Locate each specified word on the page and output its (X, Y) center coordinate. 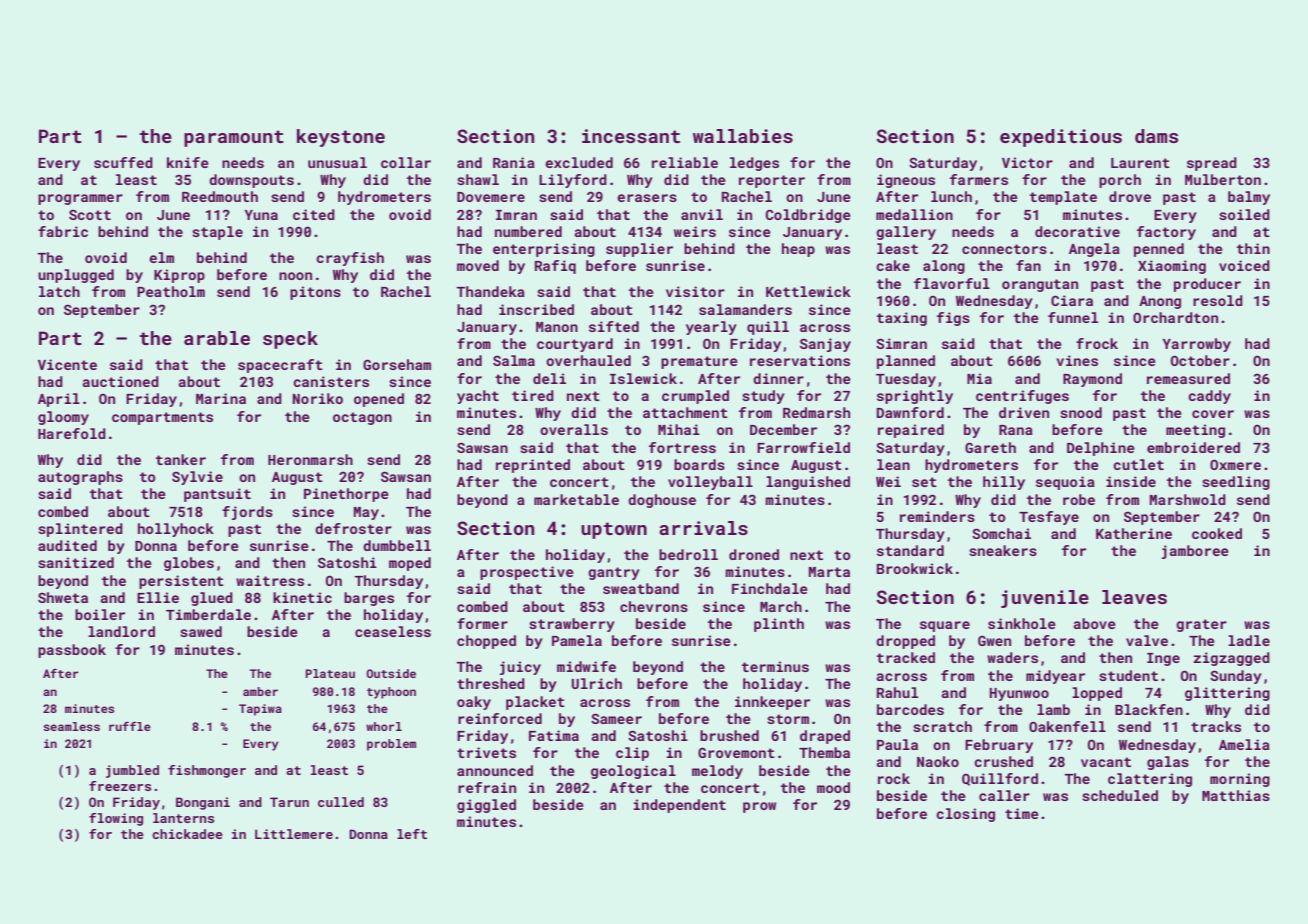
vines (1077, 360)
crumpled (695, 397)
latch (59, 291)
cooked (1217, 533)
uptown (614, 530)
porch (1120, 181)
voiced (1244, 265)
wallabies (743, 136)
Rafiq (555, 267)
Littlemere (294, 834)
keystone (341, 138)
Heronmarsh (310, 459)
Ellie (158, 597)
